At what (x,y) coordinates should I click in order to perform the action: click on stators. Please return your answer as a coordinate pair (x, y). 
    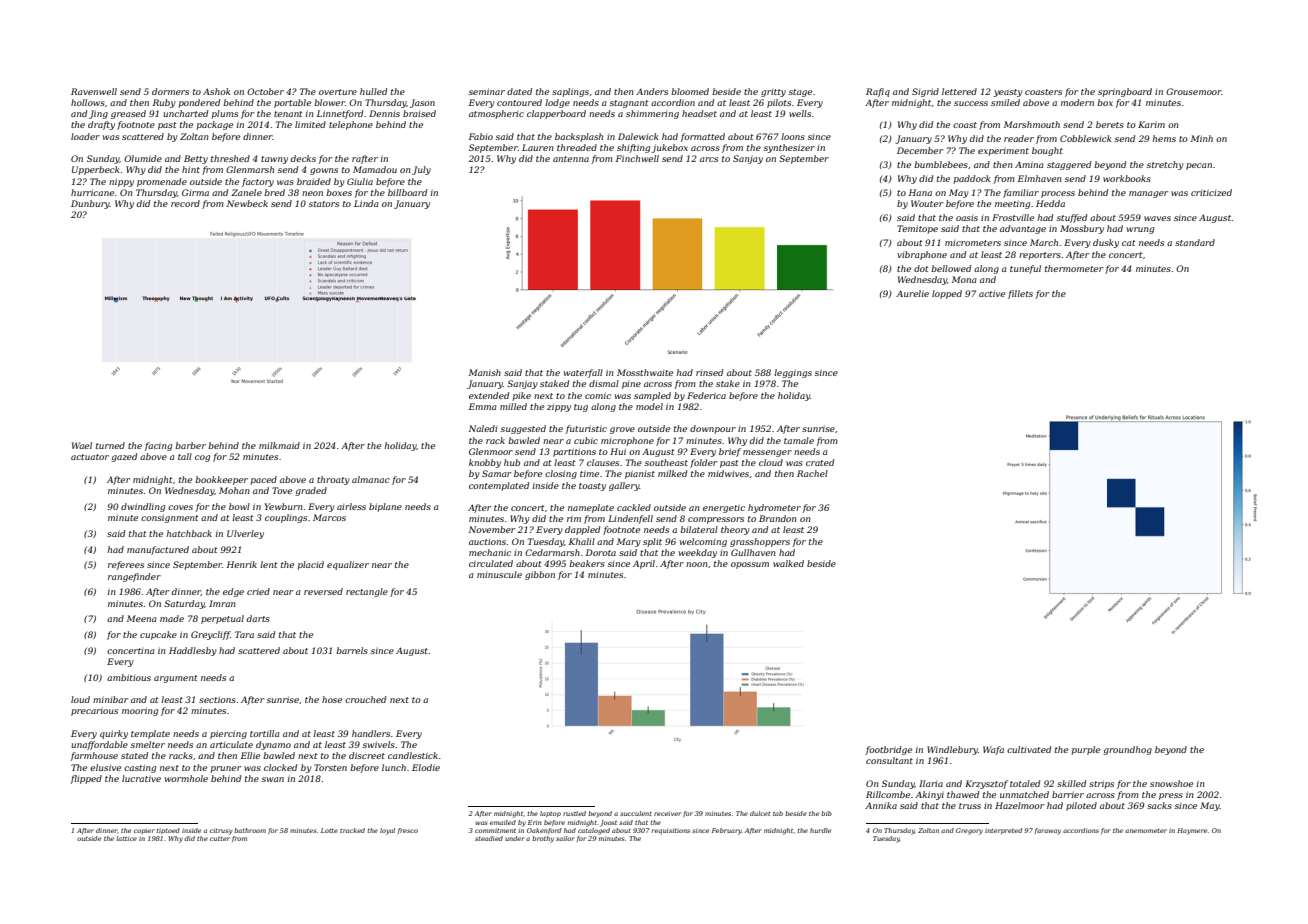
    Looking at the image, I should click on (324, 204).
